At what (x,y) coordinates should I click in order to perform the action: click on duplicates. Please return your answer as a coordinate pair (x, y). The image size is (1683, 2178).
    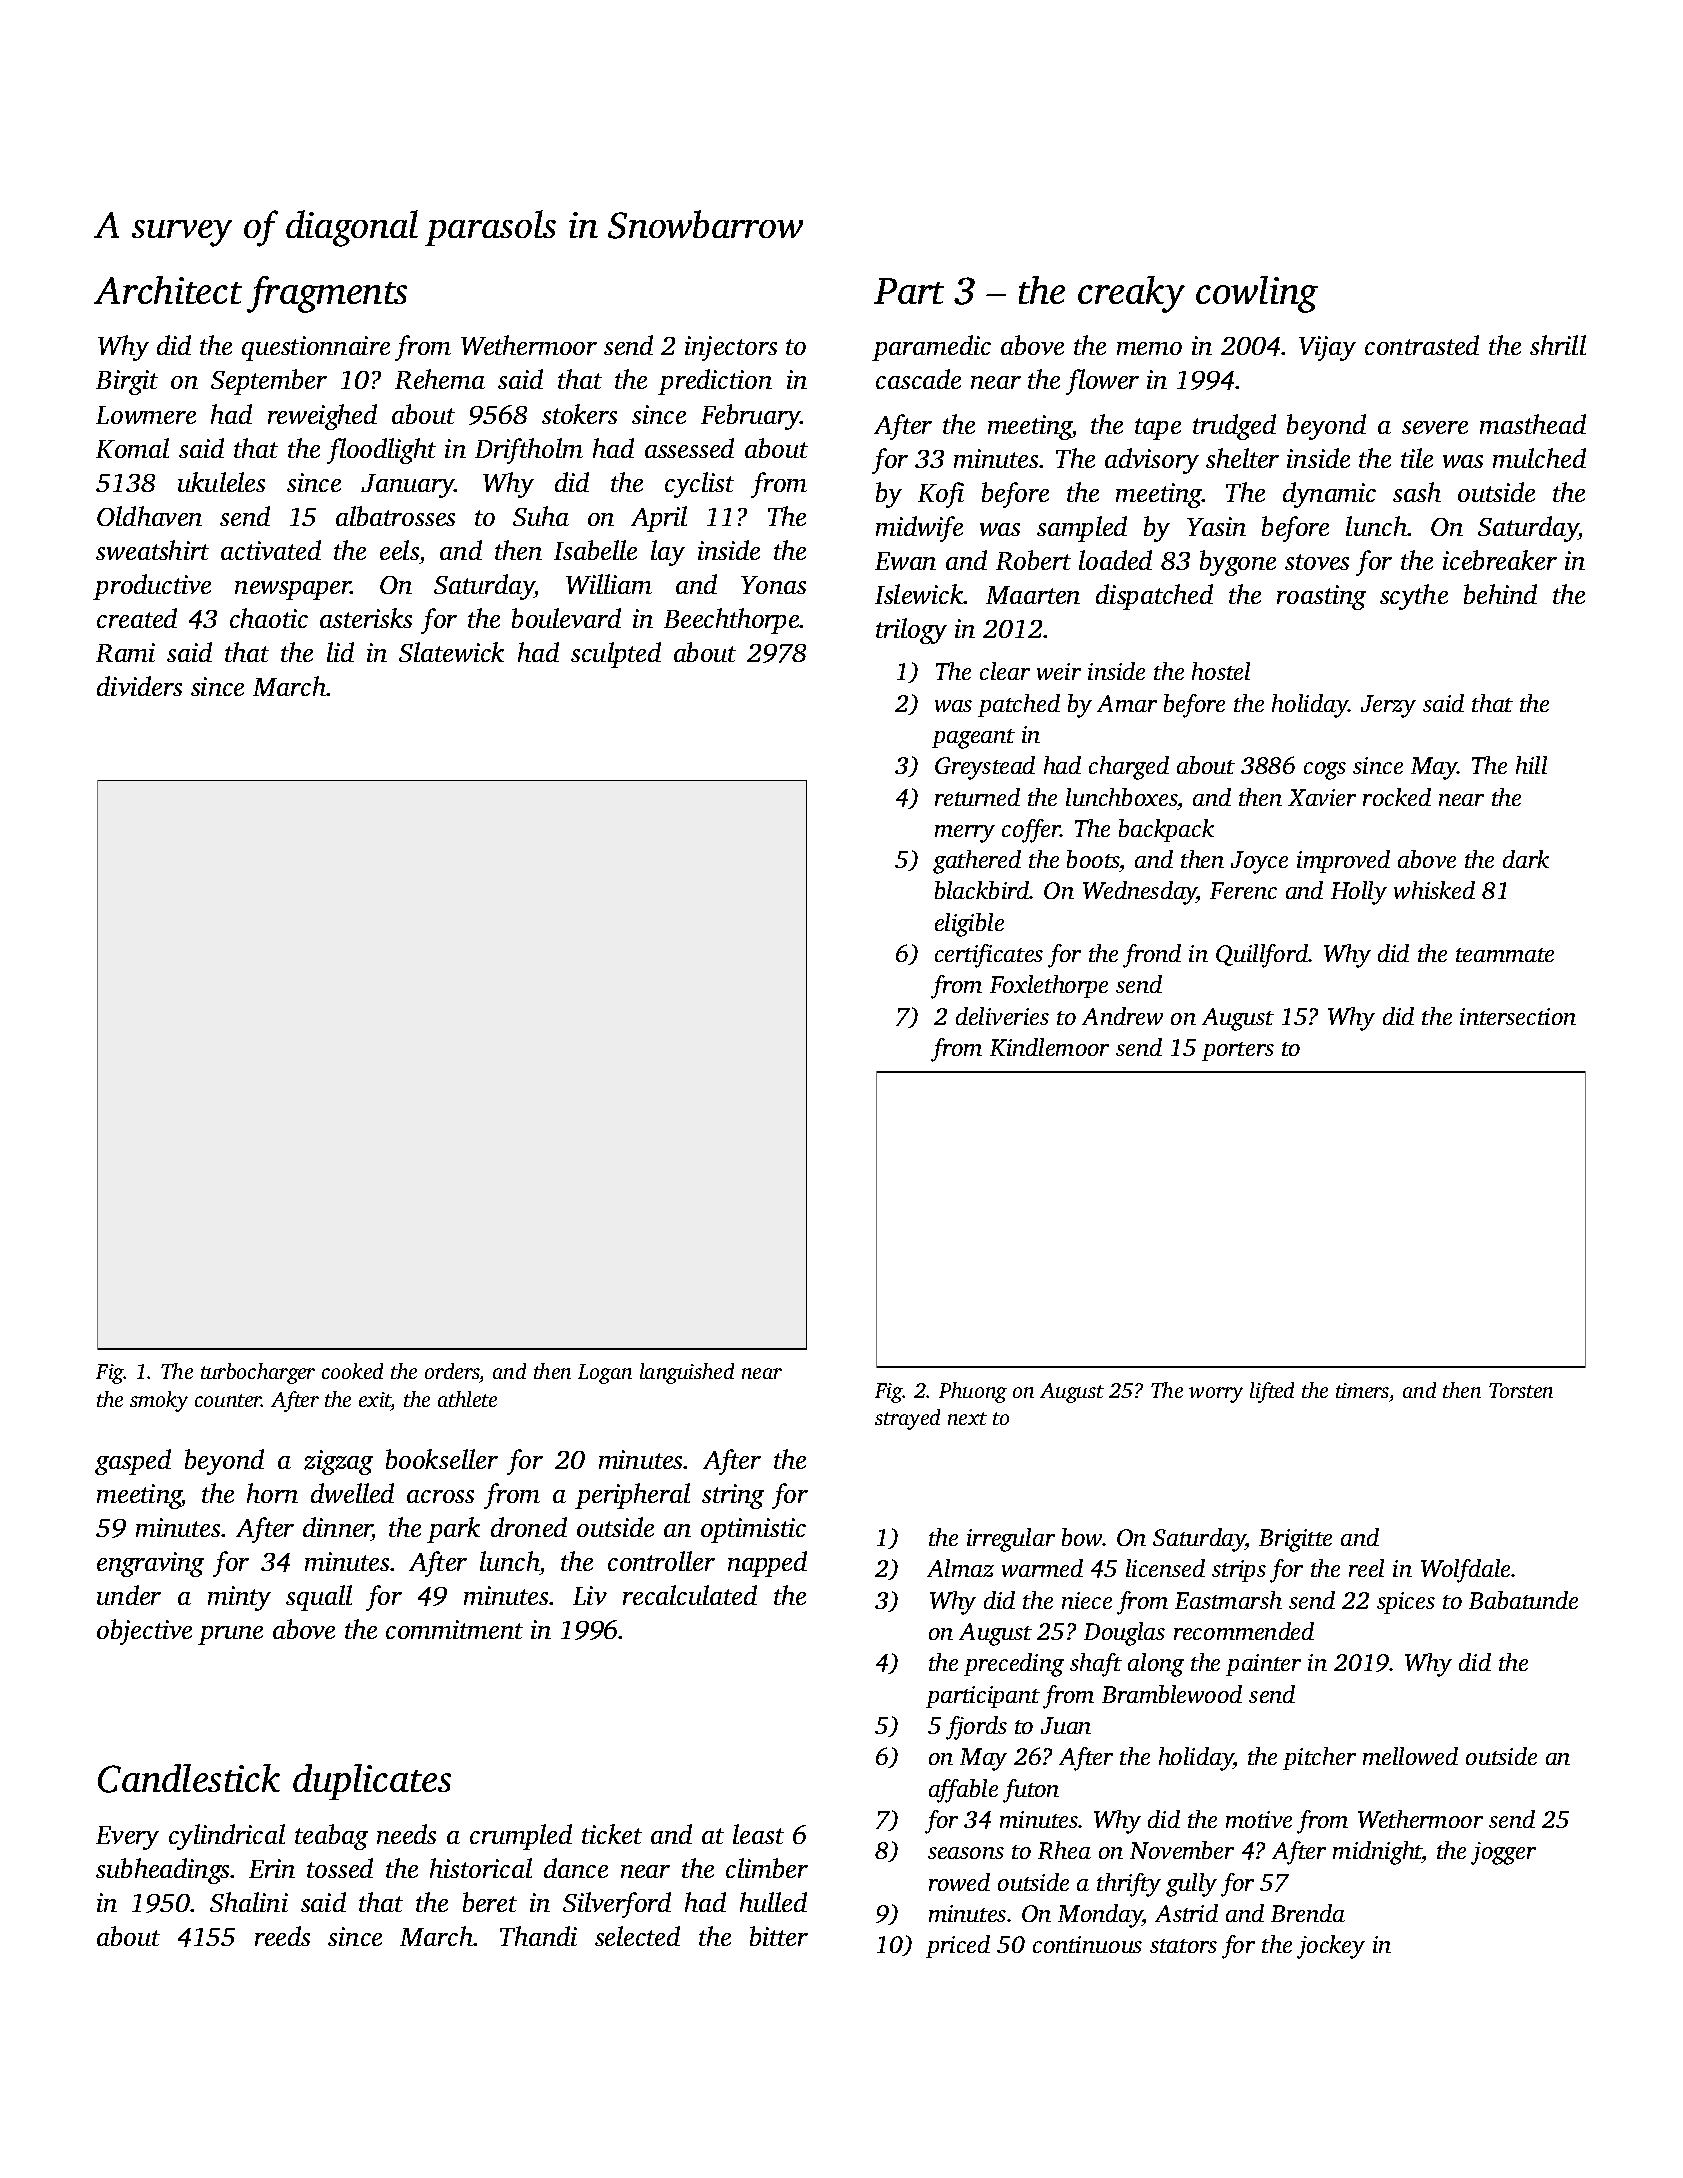
    Looking at the image, I should click on (372, 1782).
